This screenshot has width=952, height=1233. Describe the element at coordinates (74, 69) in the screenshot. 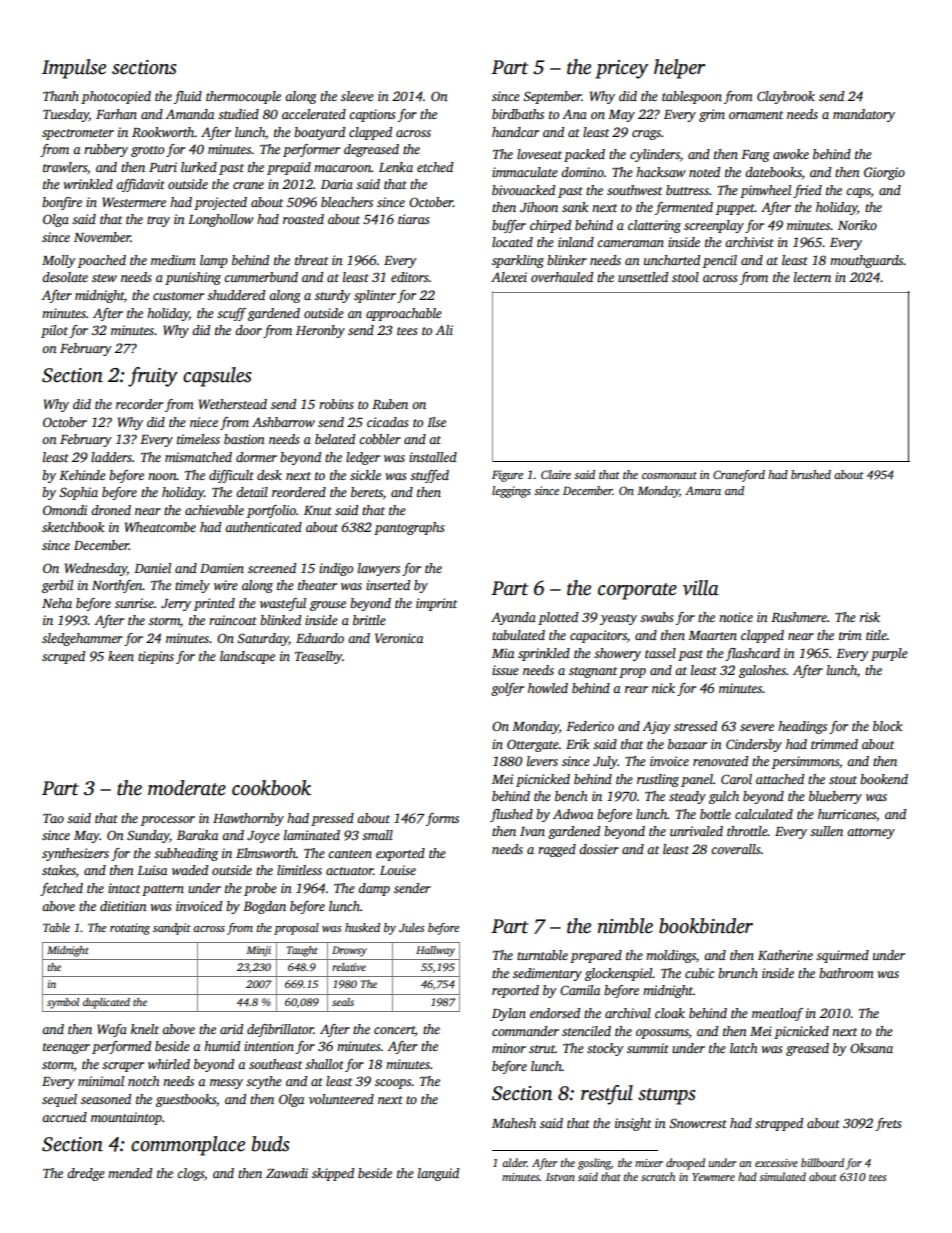

I see `Impulse` at that location.
